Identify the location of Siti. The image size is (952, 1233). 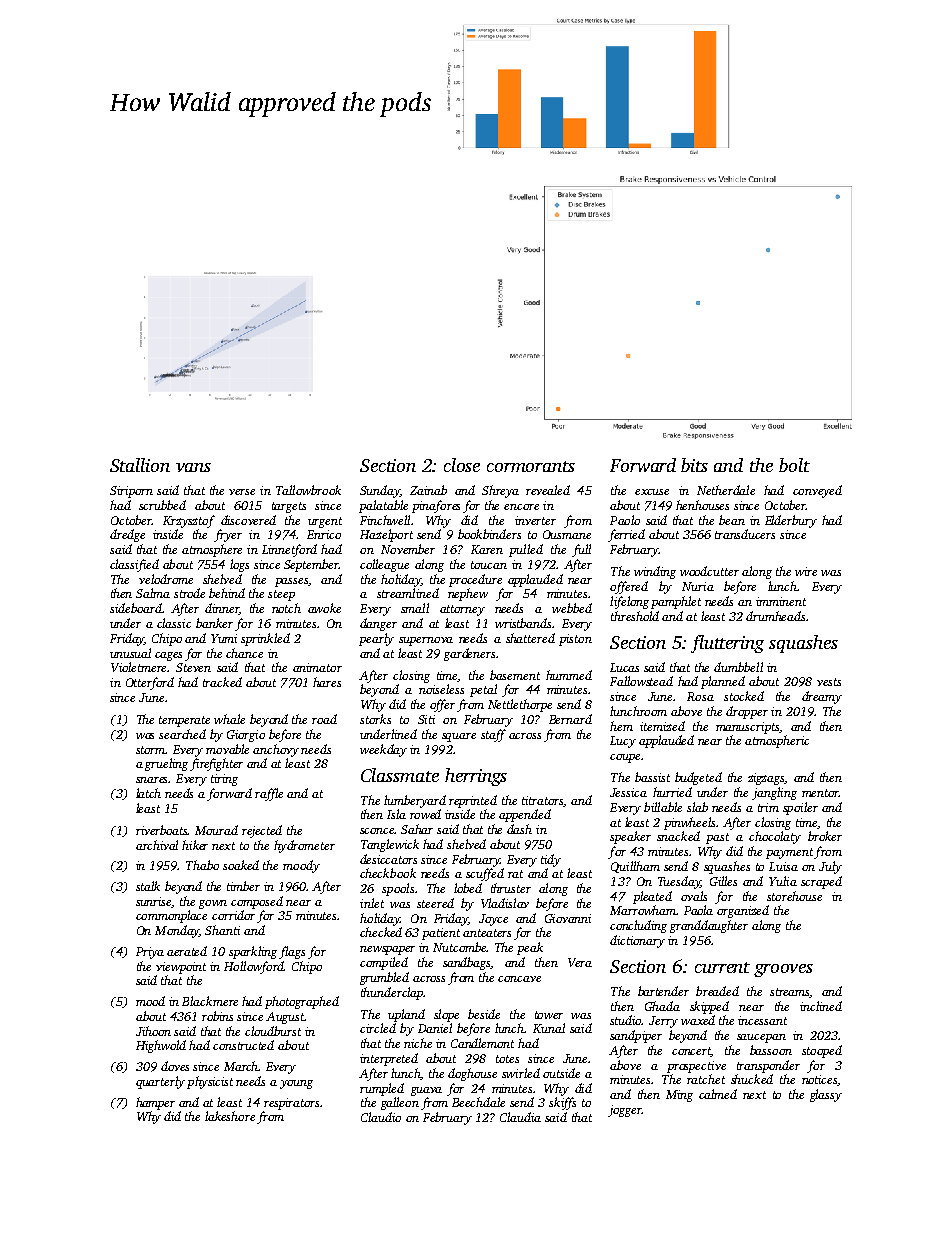
(426, 719).
